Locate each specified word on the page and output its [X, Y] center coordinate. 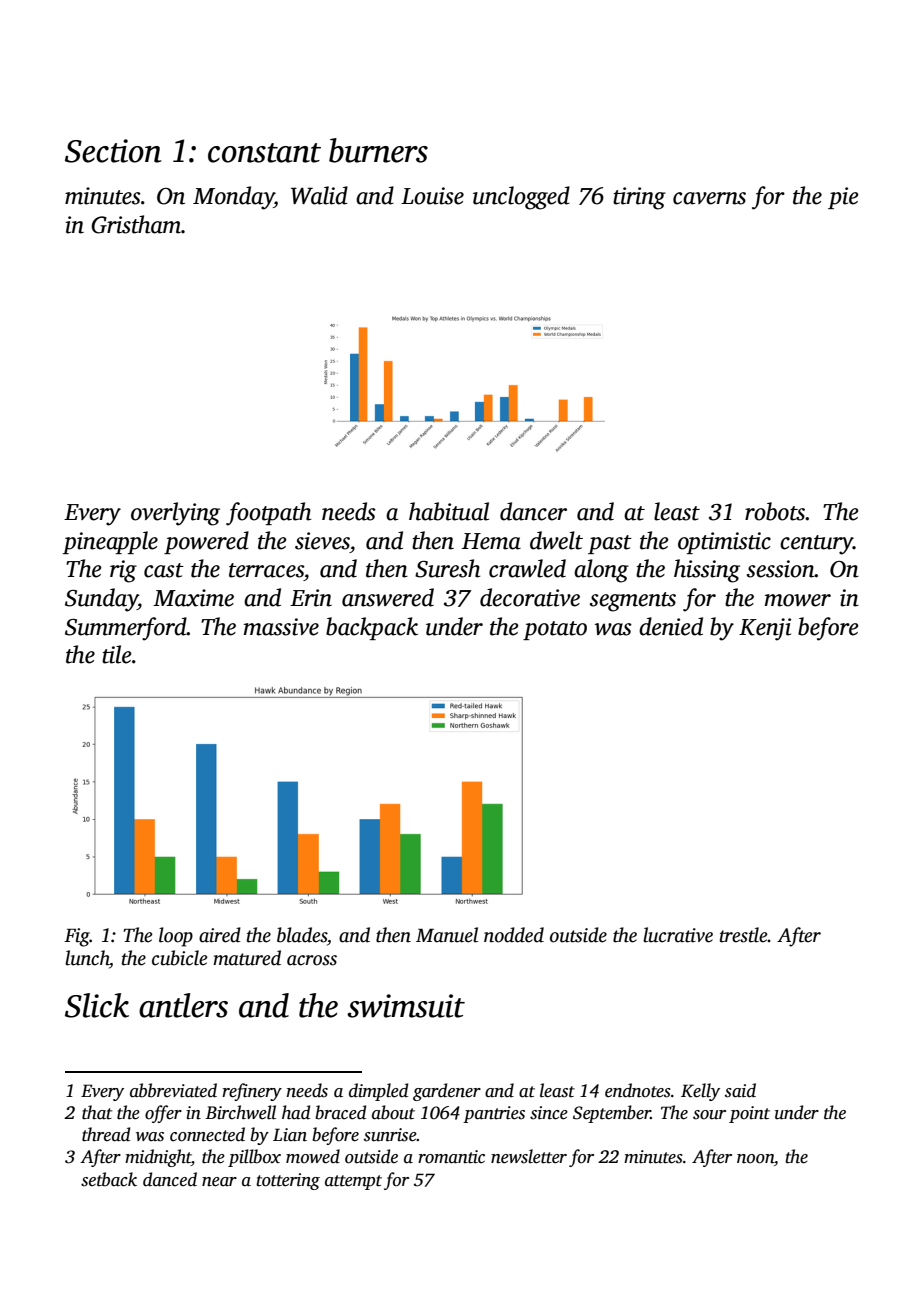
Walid [319, 195]
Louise [432, 196]
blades [302, 935]
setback [109, 1179]
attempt [353, 1182]
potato [555, 630]
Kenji [765, 629]
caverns [709, 198]
